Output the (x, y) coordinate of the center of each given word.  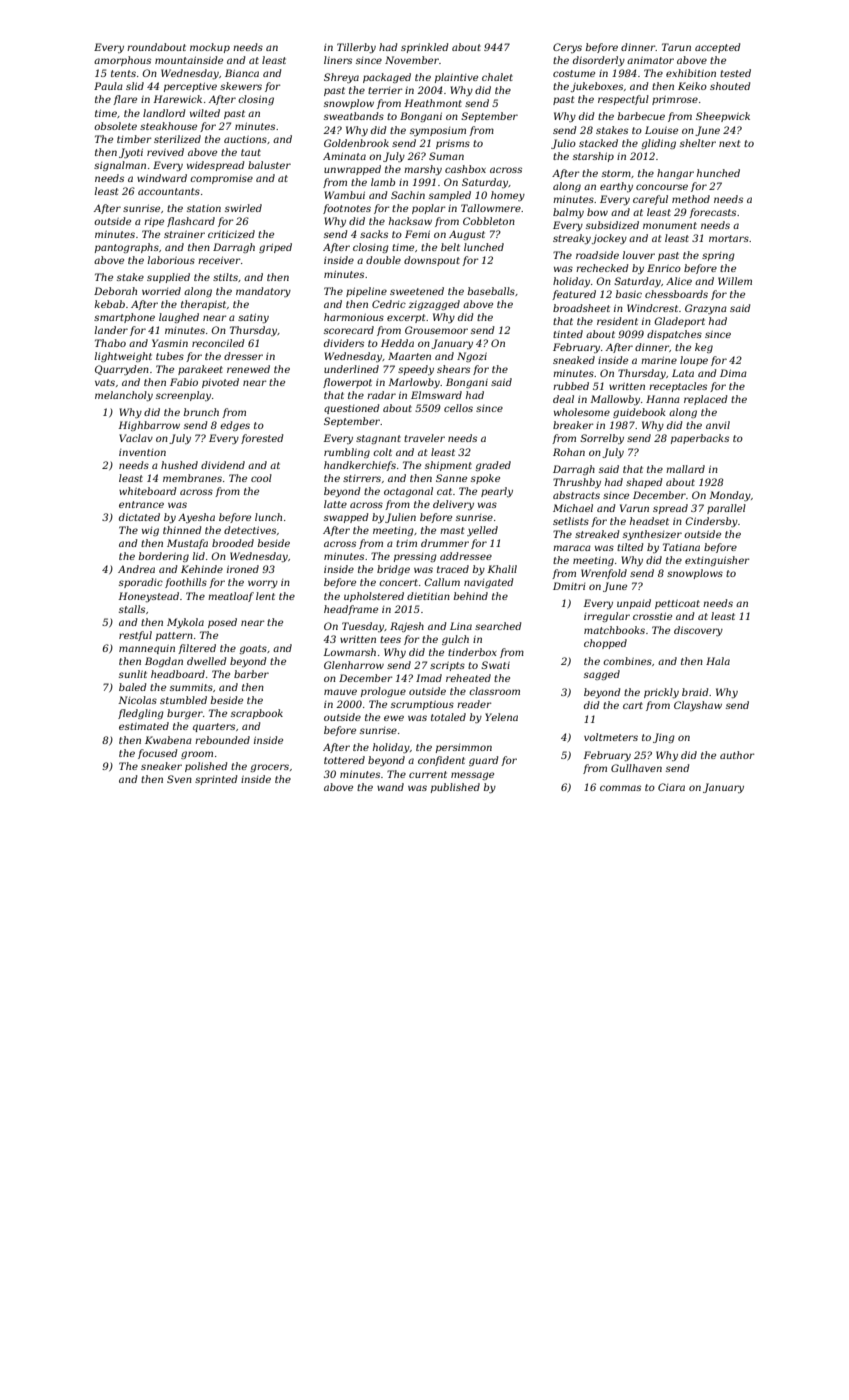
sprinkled (424, 48)
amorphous (122, 61)
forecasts (712, 213)
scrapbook (257, 714)
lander (111, 330)
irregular (607, 617)
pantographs (127, 248)
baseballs (491, 291)
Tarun (676, 47)
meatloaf (231, 597)
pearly (497, 492)
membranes (192, 478)
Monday (730, 496)
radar (381, 395)
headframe (351, 610)
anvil (718, 425)
